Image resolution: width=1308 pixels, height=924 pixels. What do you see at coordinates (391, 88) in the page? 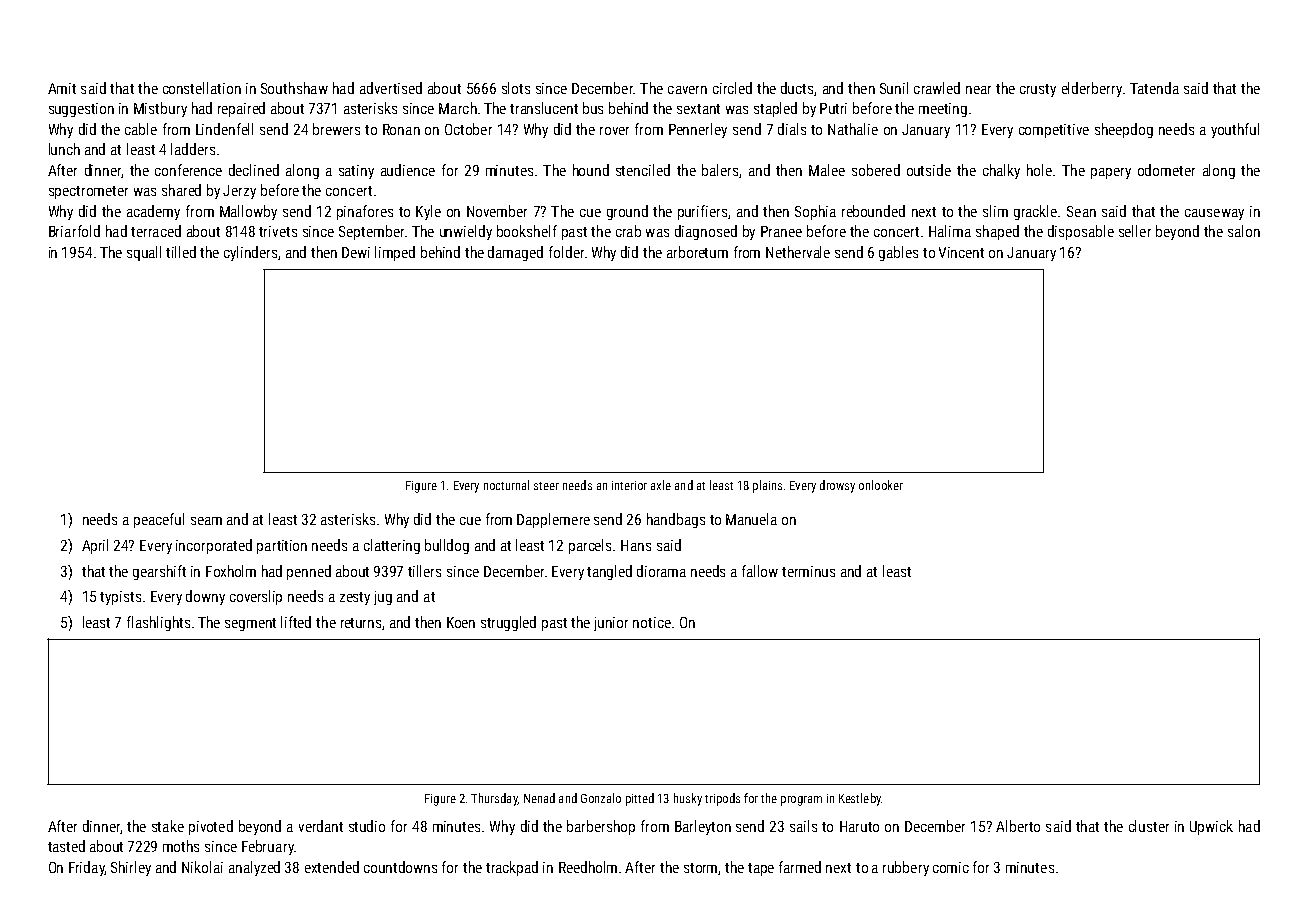
I see `advertised` at bounding box center [391, 88].
